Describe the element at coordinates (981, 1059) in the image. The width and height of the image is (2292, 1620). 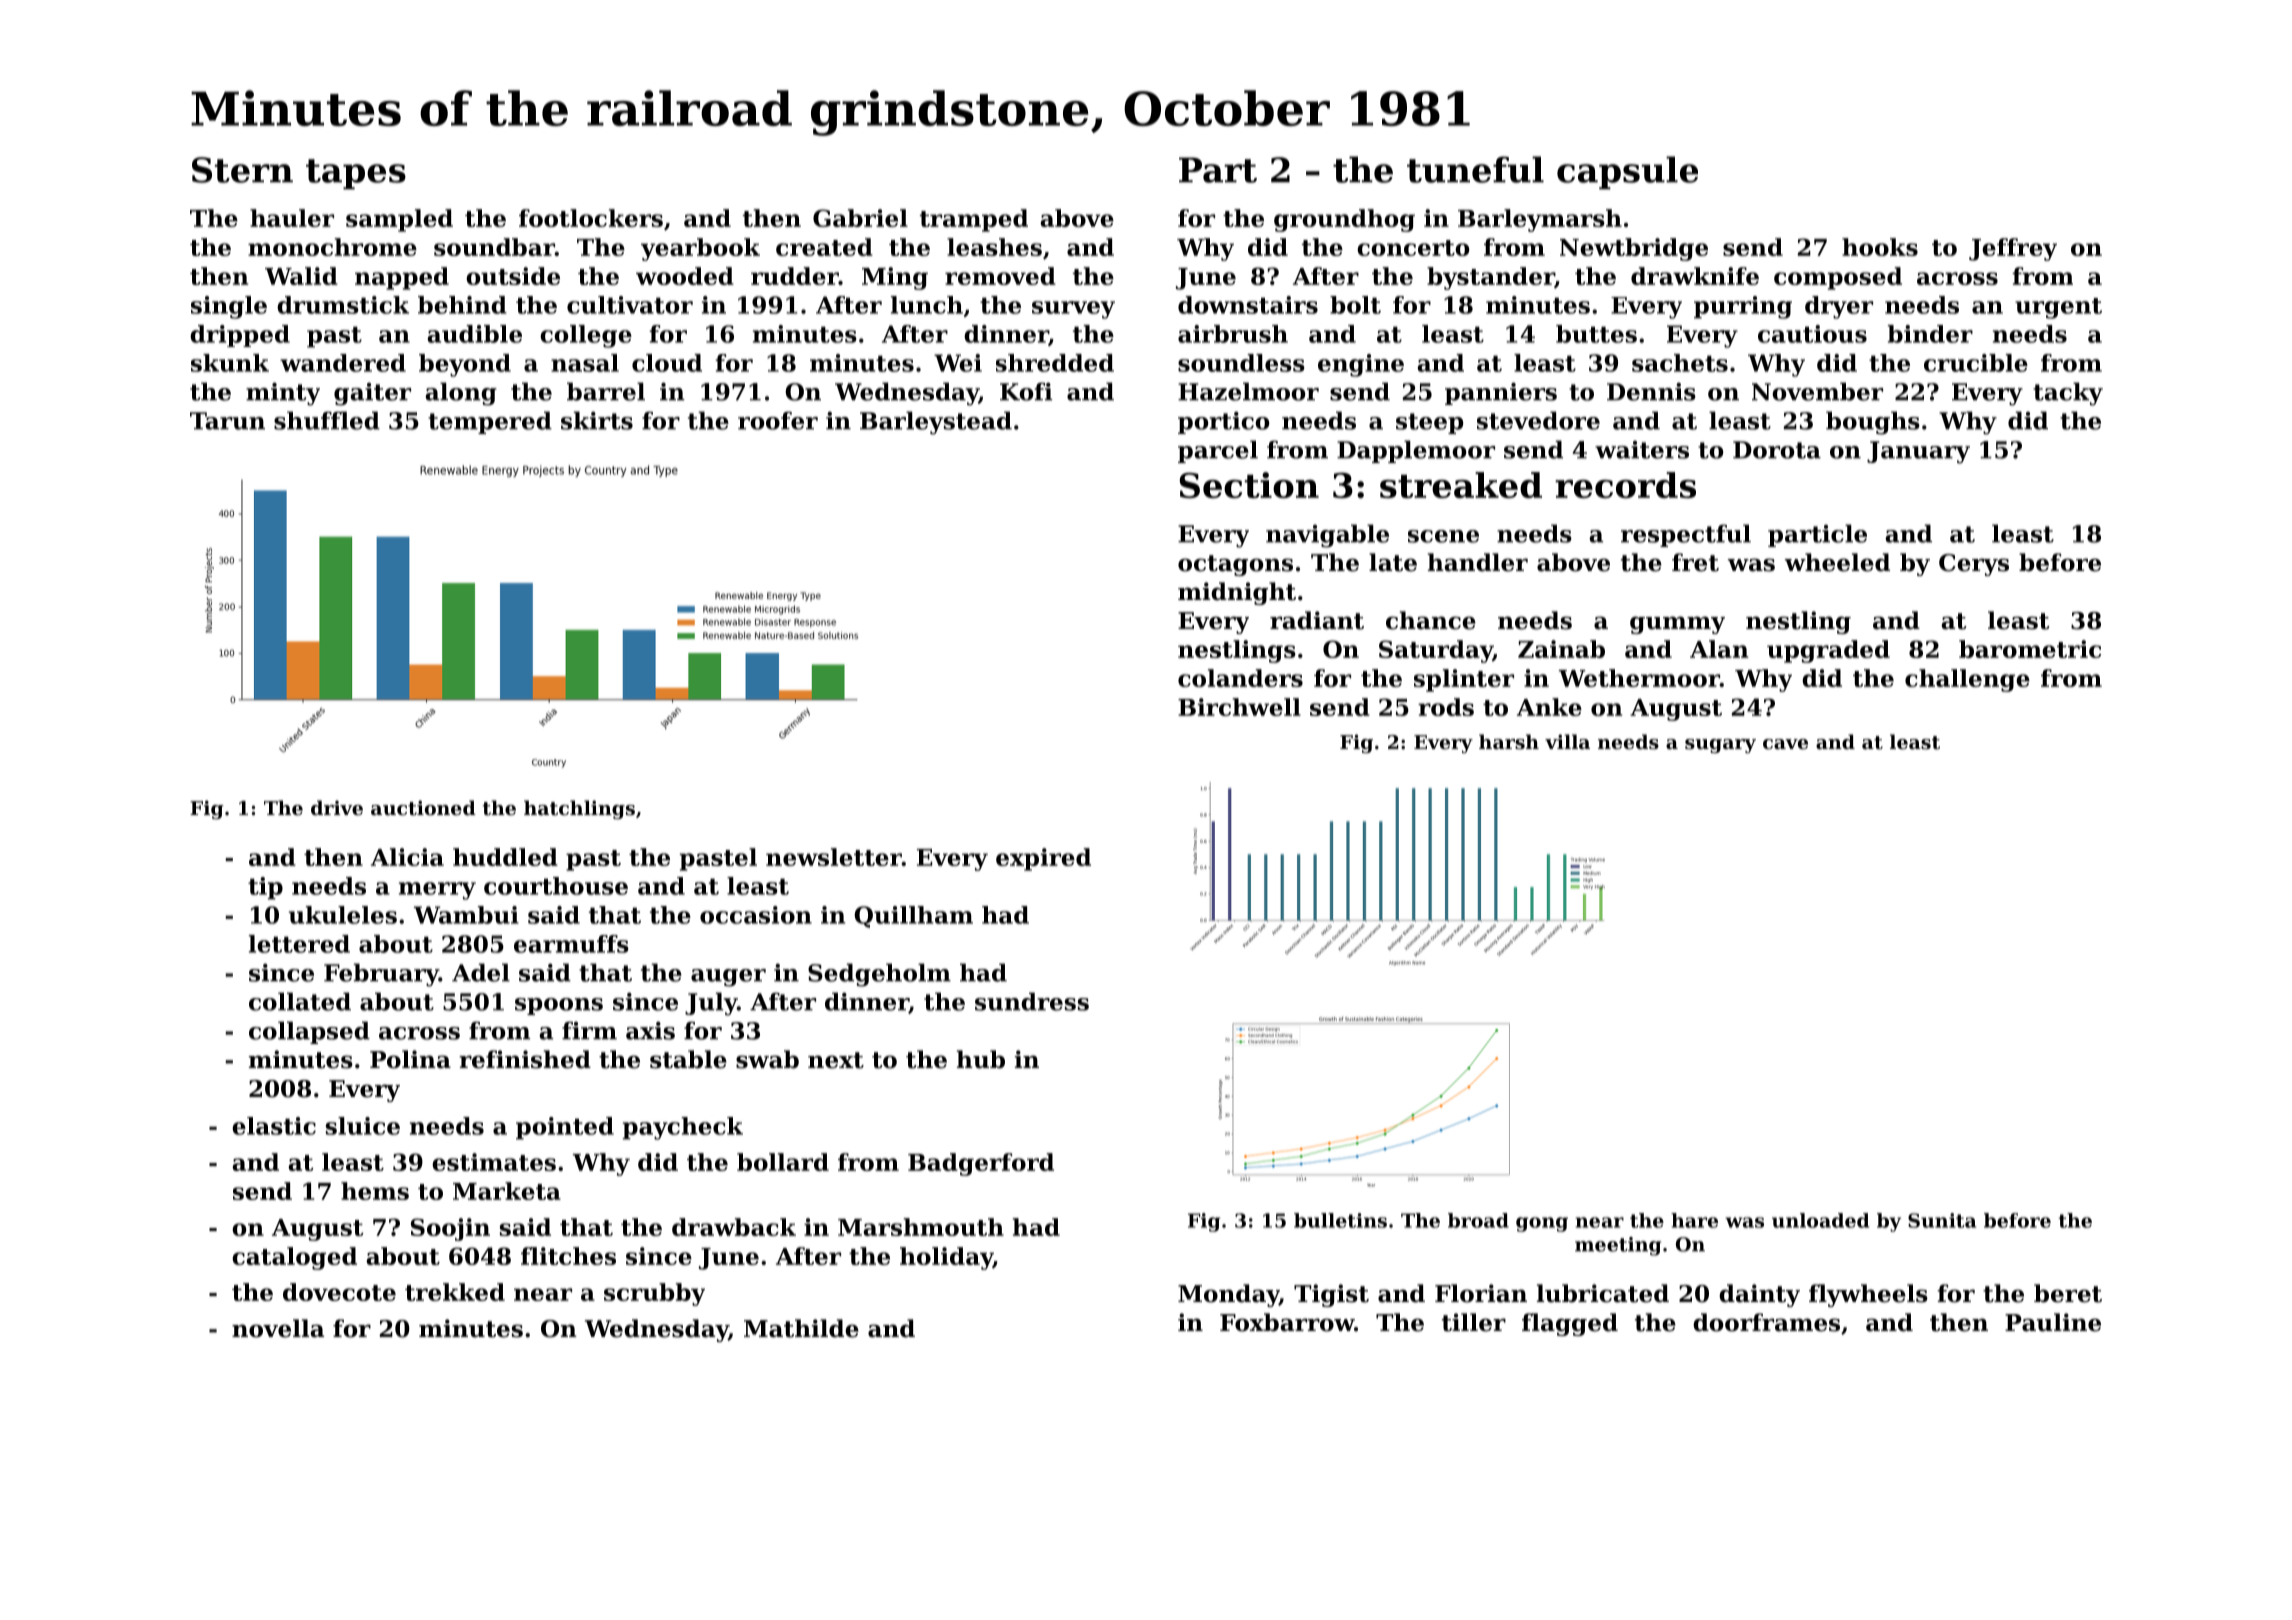
I see `hub` at that location.
